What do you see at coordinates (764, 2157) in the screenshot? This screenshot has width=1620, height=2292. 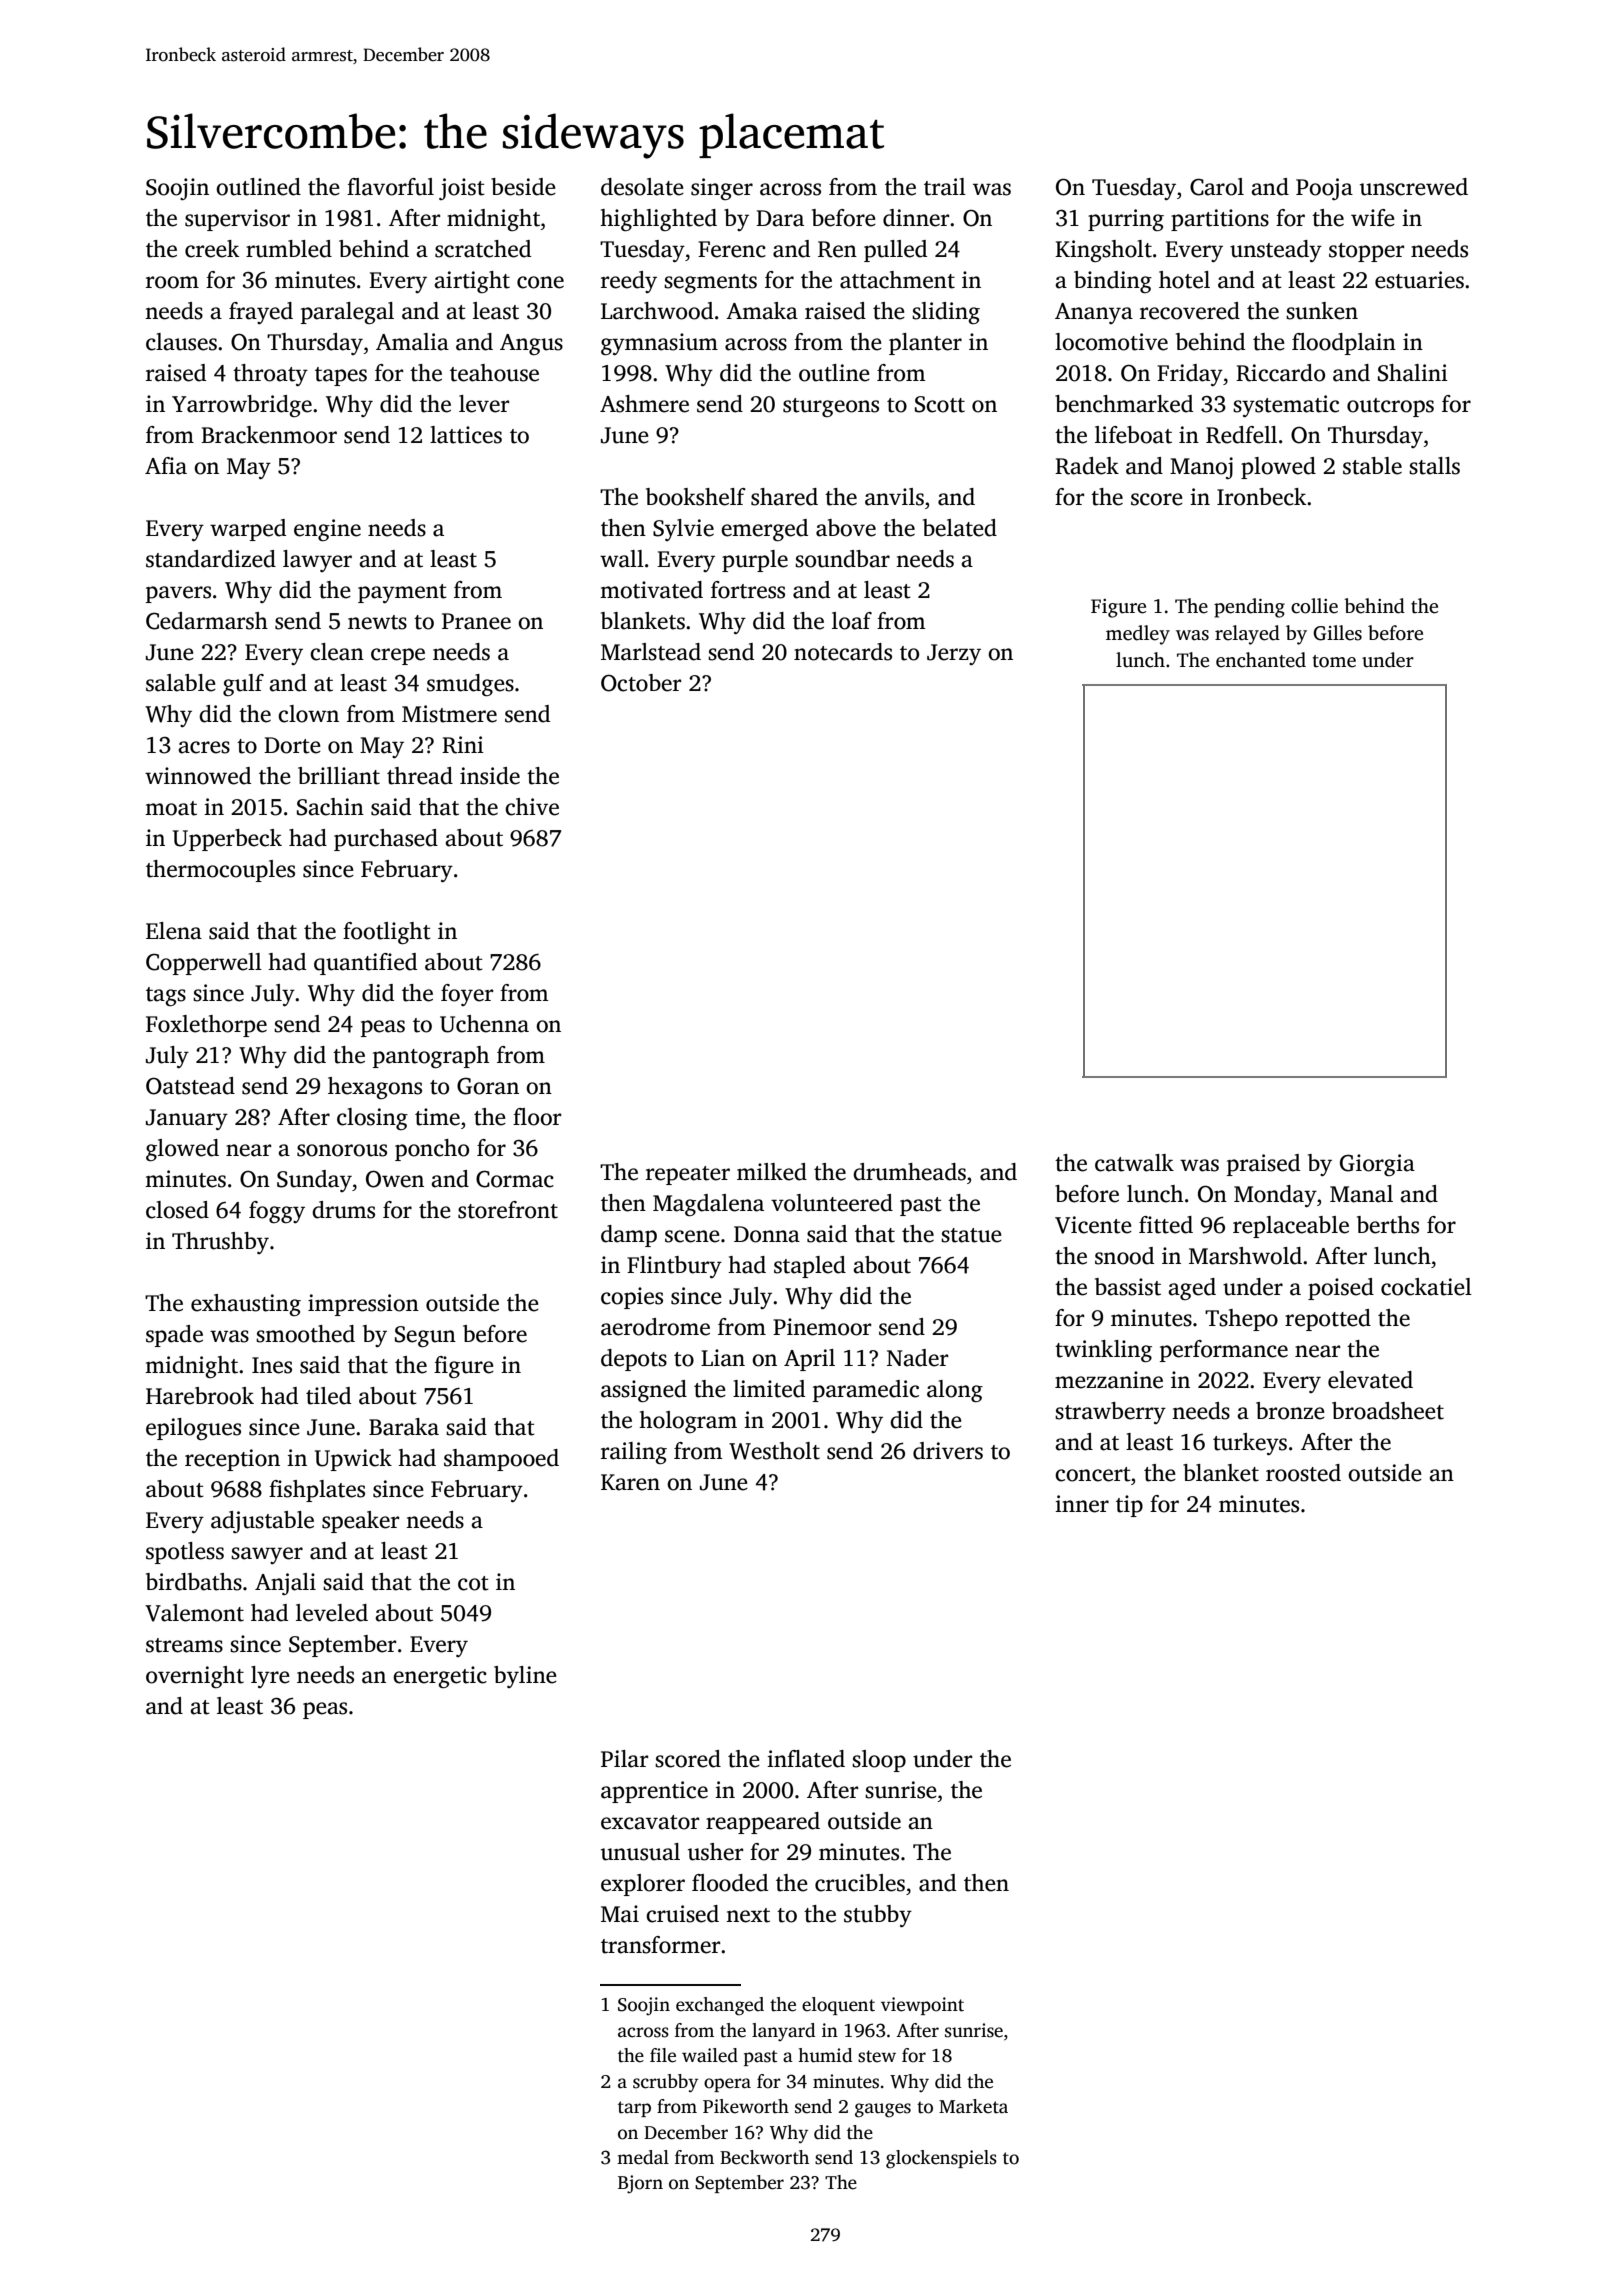 I see `Beckworth` at bounding box center [764, 2157].
